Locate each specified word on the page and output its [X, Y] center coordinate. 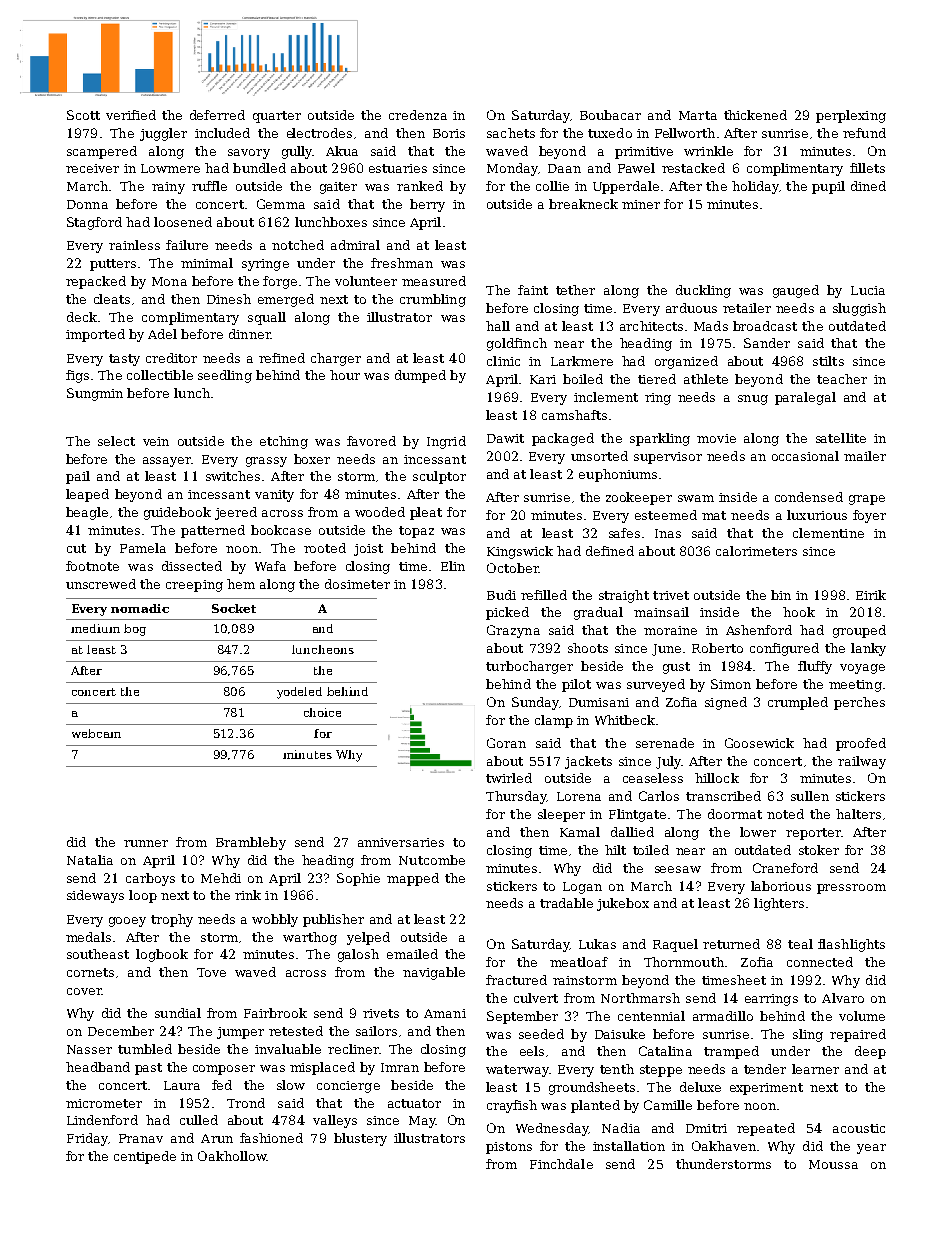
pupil [828, 187]
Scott [83, 115]
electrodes [319, 133]
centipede [145, 1157]
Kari [543, 379]
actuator [414, 1103]
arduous [691, 308]
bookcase [281, 530]
